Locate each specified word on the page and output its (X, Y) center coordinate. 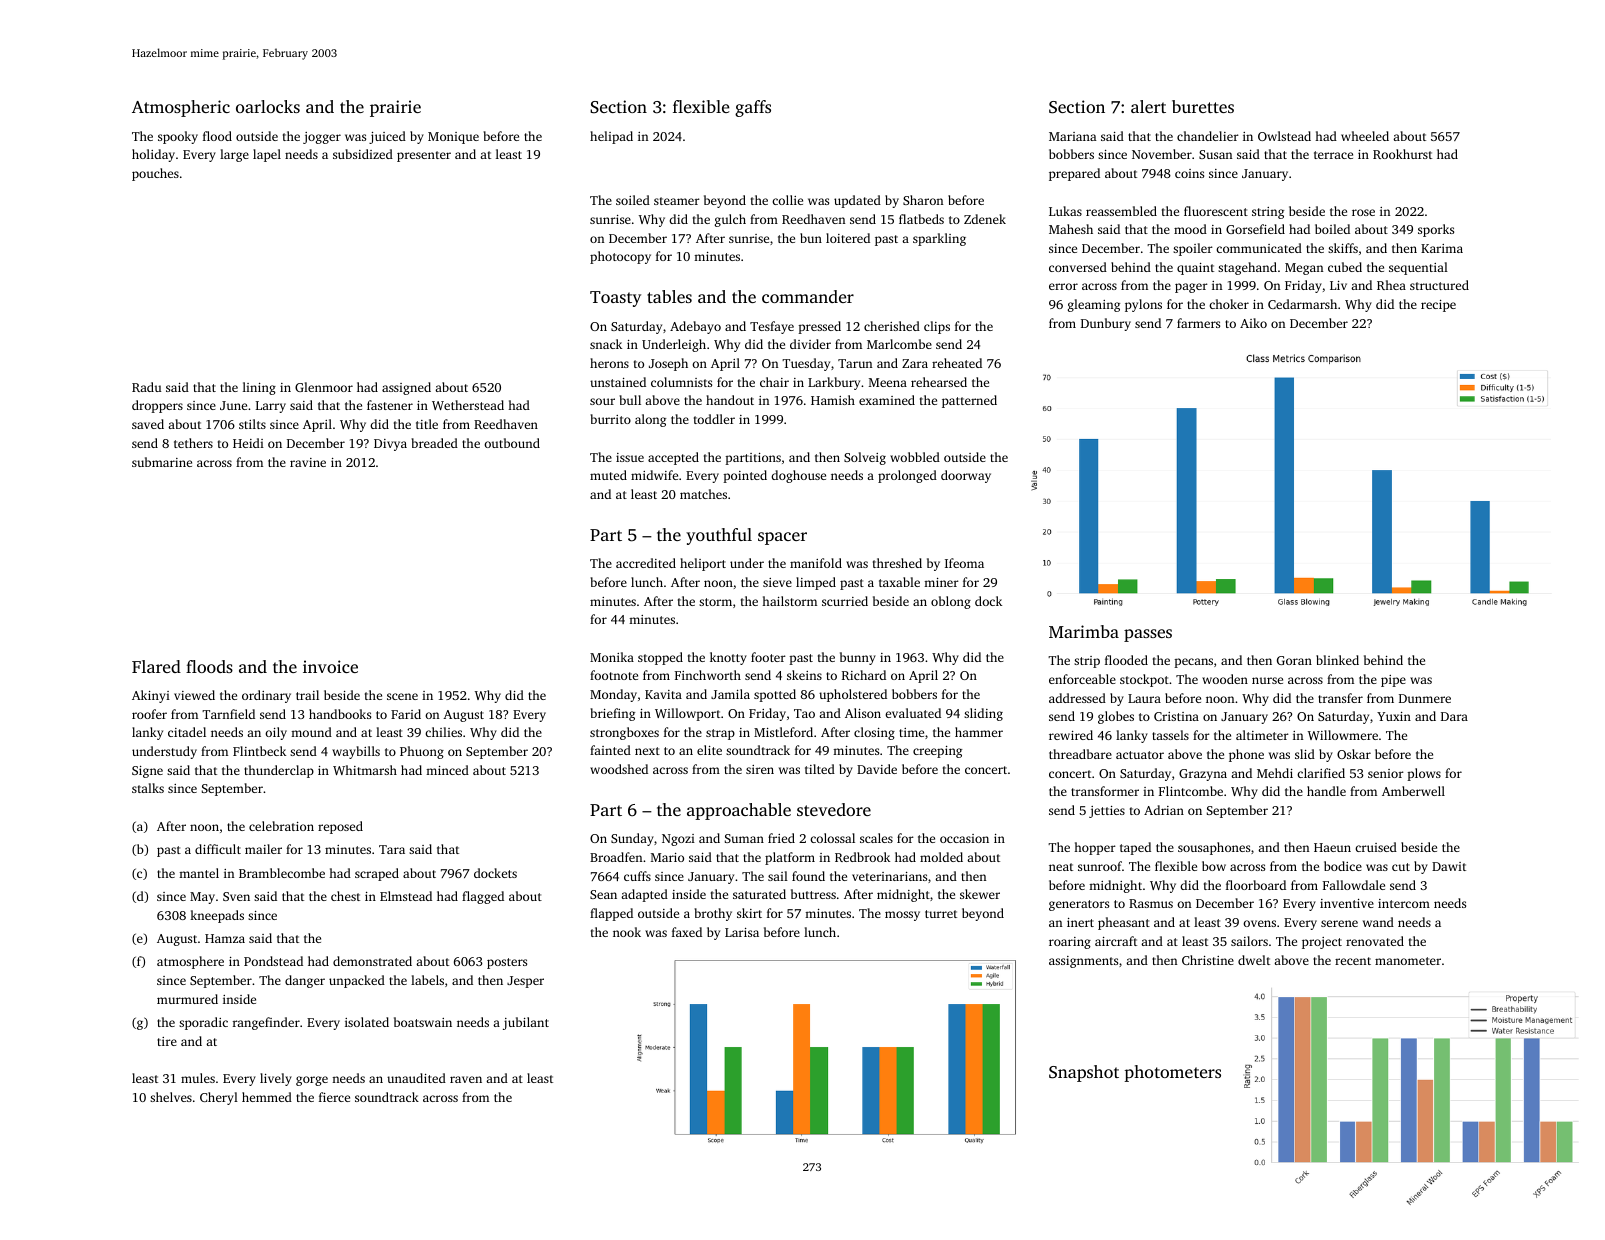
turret (941, 914)
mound (311, 732)
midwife (654, 475)
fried (781, 838)
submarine (162, 462)
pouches (155, 174)
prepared (1074, 174)
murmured (187, 999)
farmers (1198, 323)
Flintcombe (1191, 791)
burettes (1203, 106)
